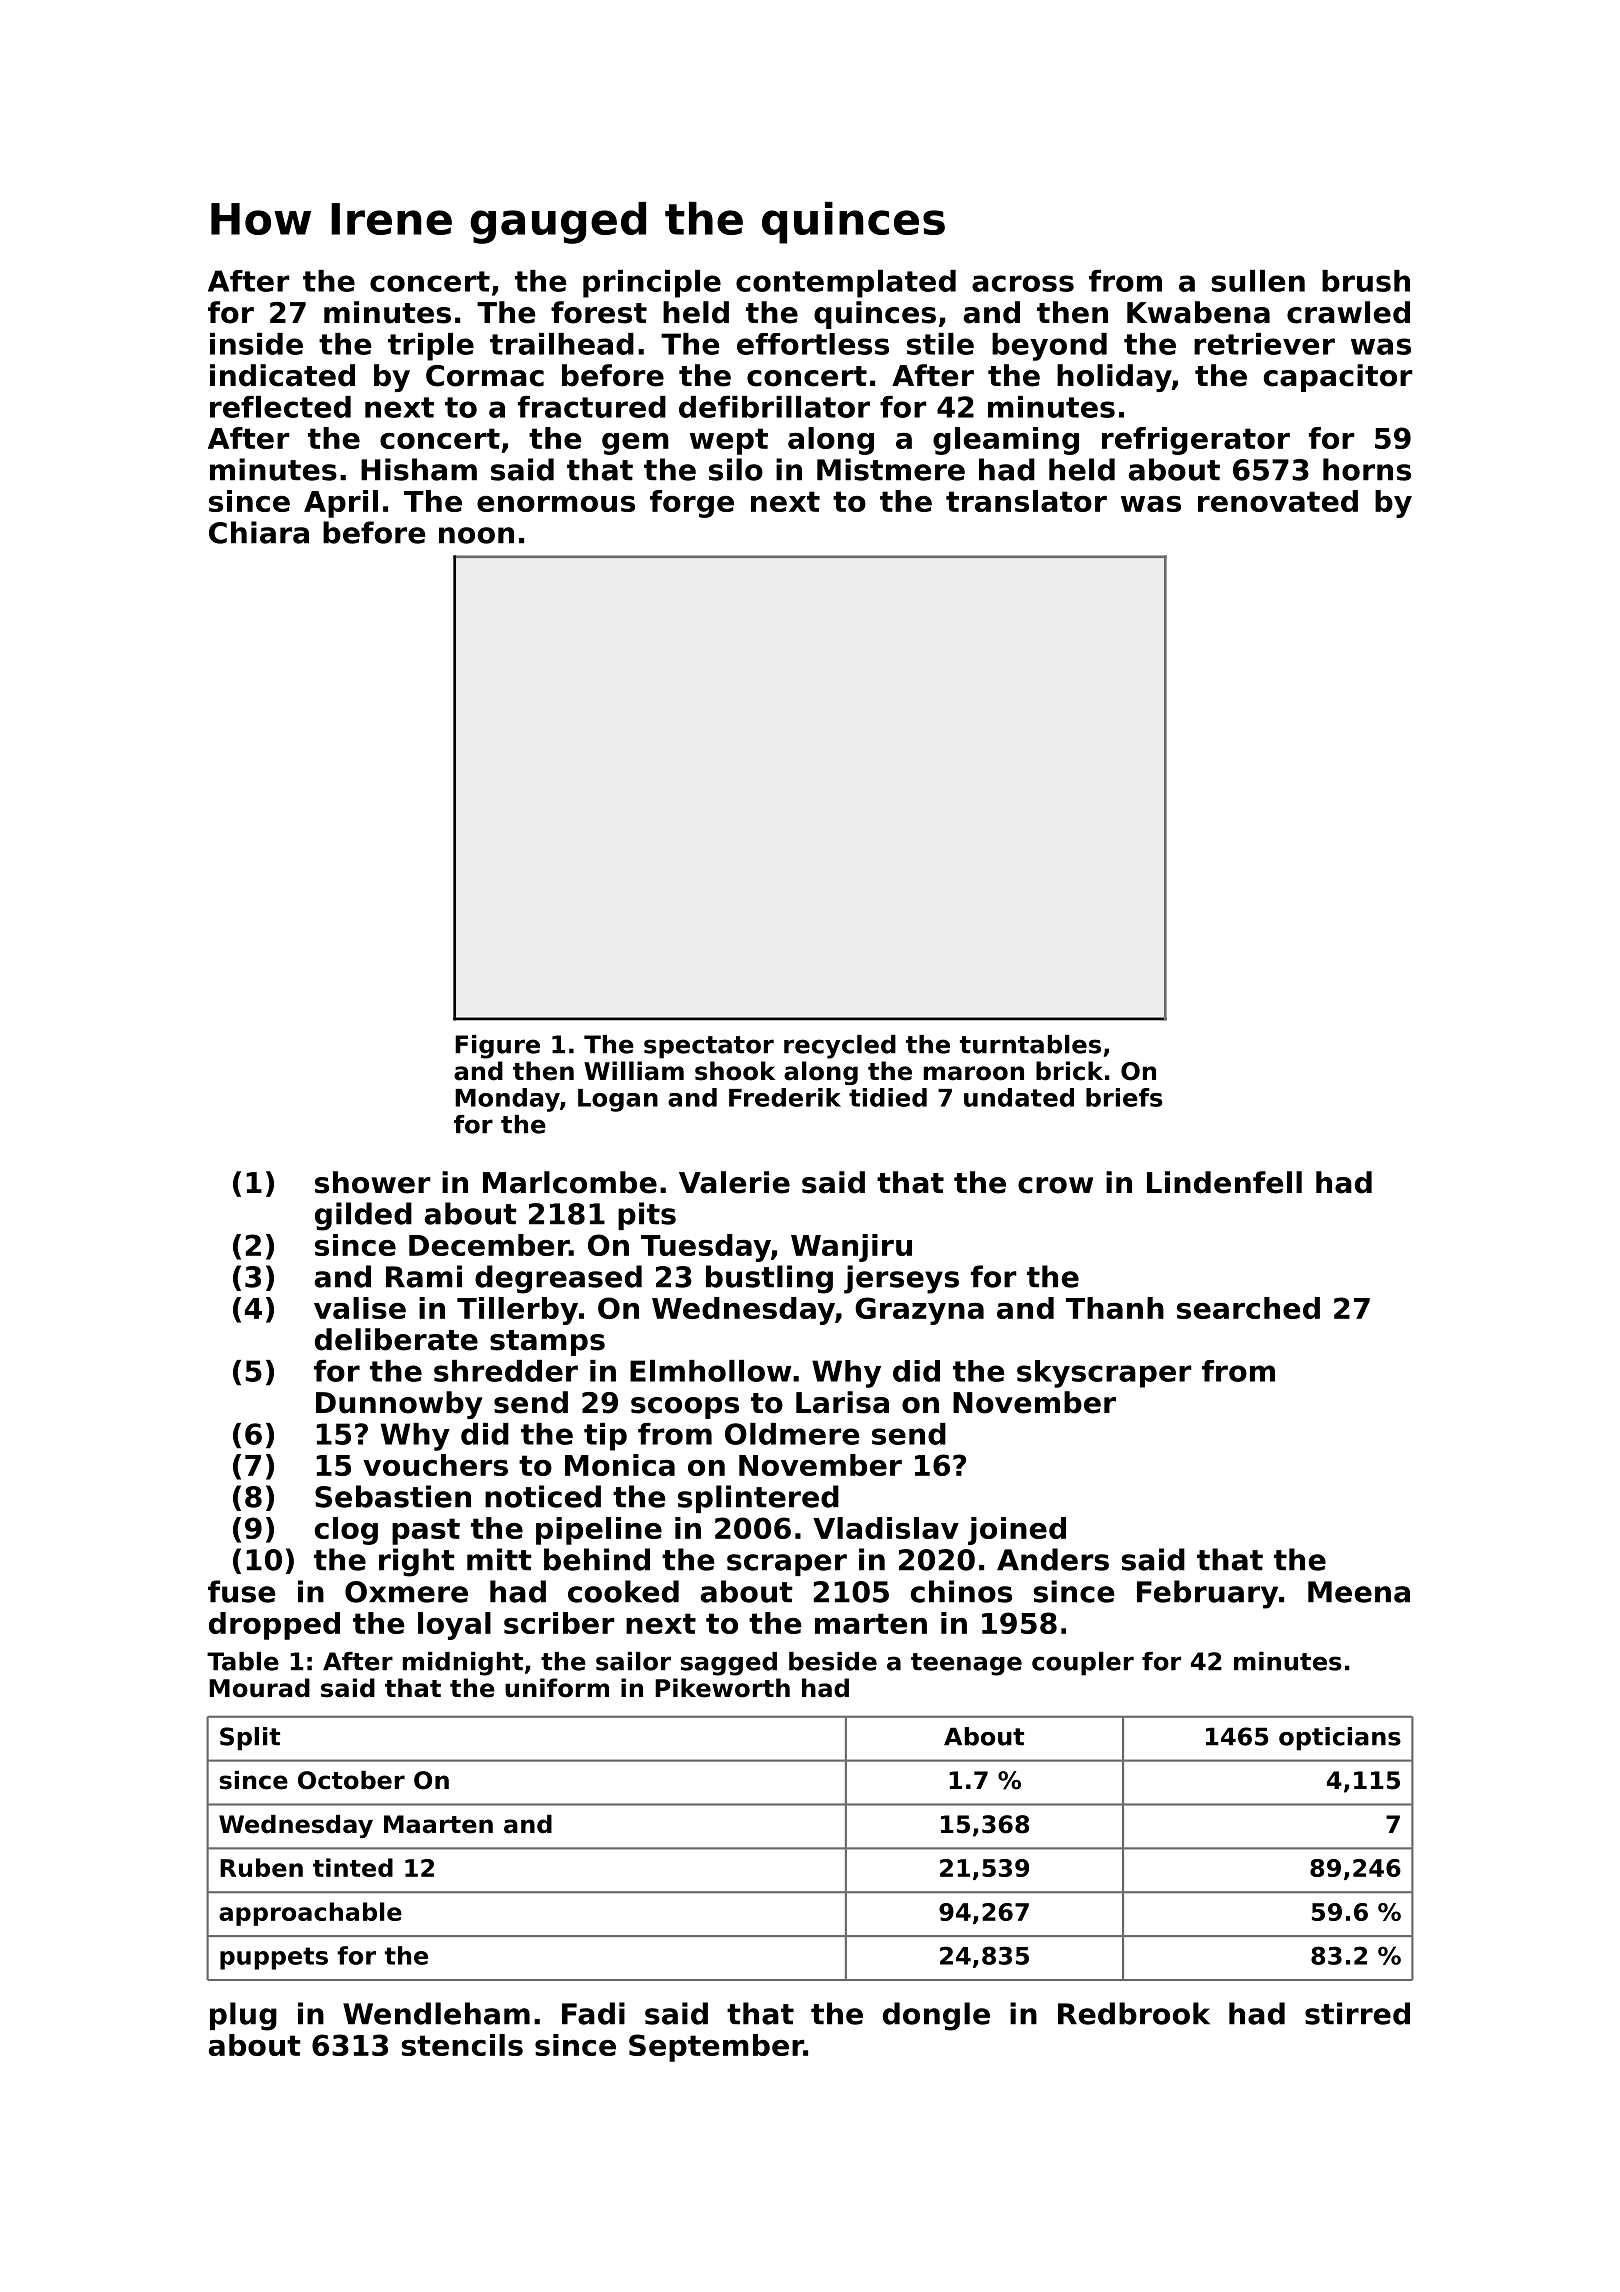 Image resolution: width=1620 pixels, height=2292 pixels. Describe the element at coordinates (417, 1562) in the image. I see `right` at that location.
